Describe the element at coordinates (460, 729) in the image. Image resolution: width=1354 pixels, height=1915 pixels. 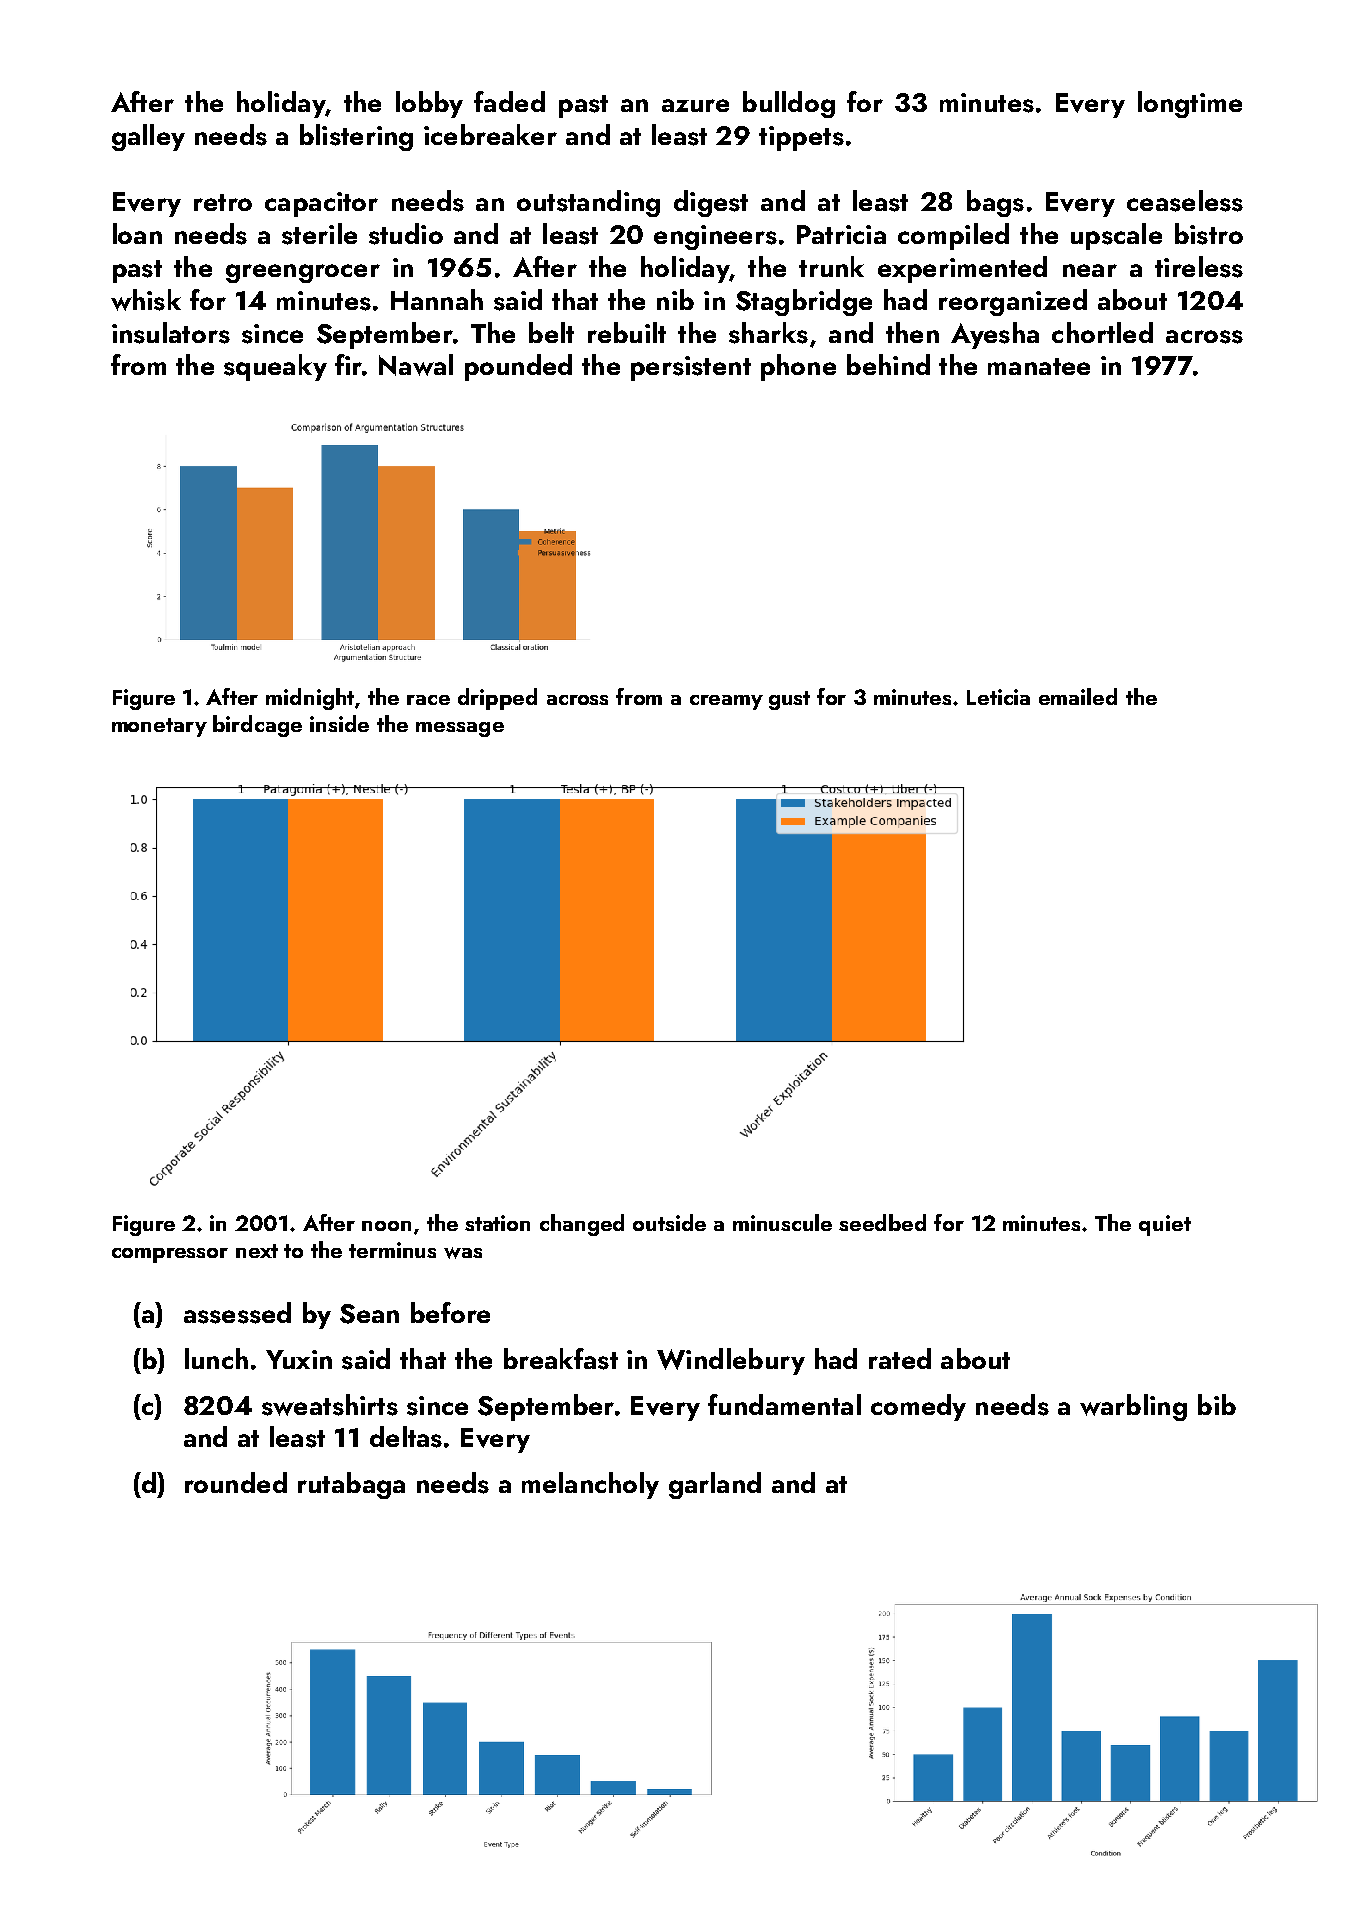
I see `message` at that location.
